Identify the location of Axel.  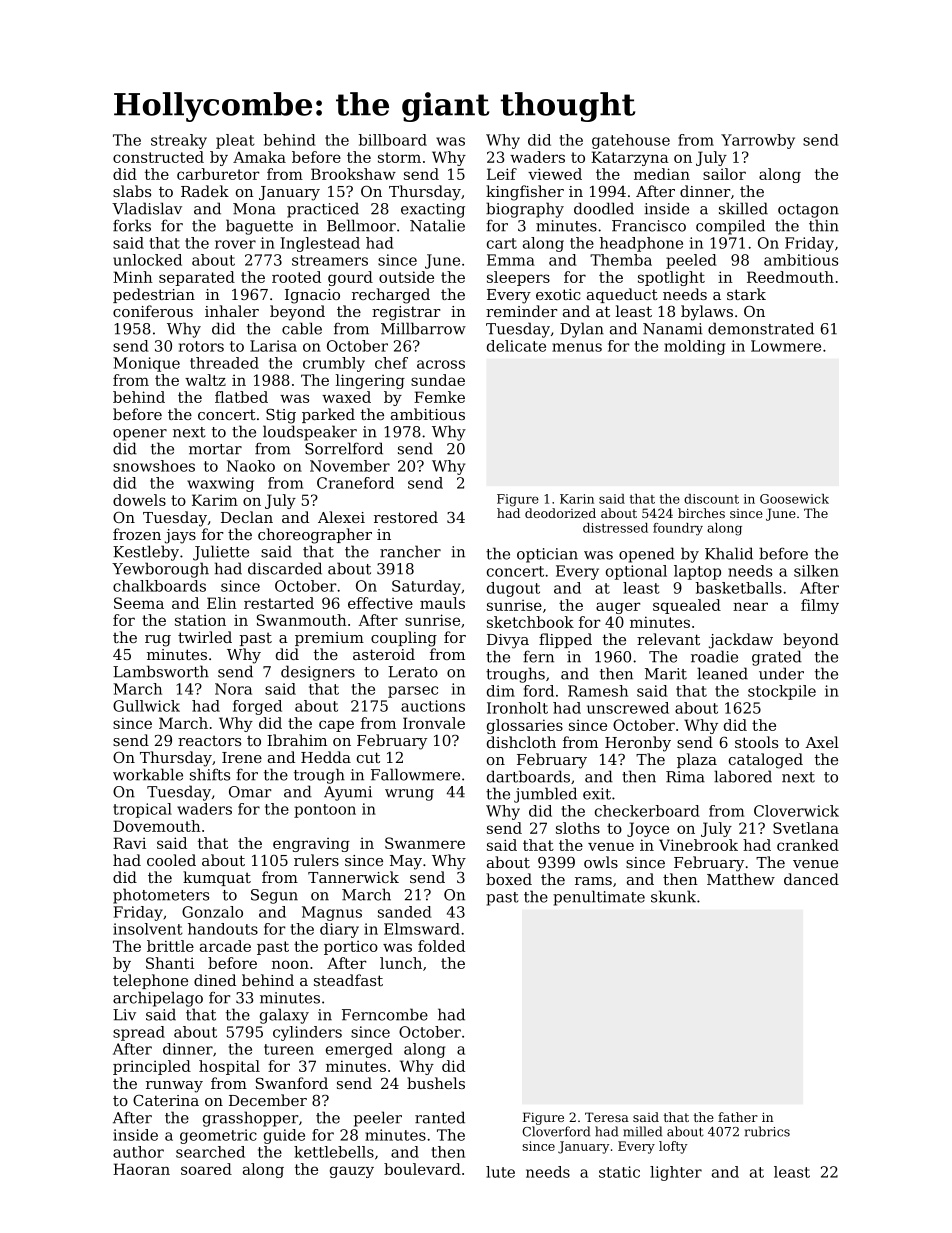
(822, 742).
